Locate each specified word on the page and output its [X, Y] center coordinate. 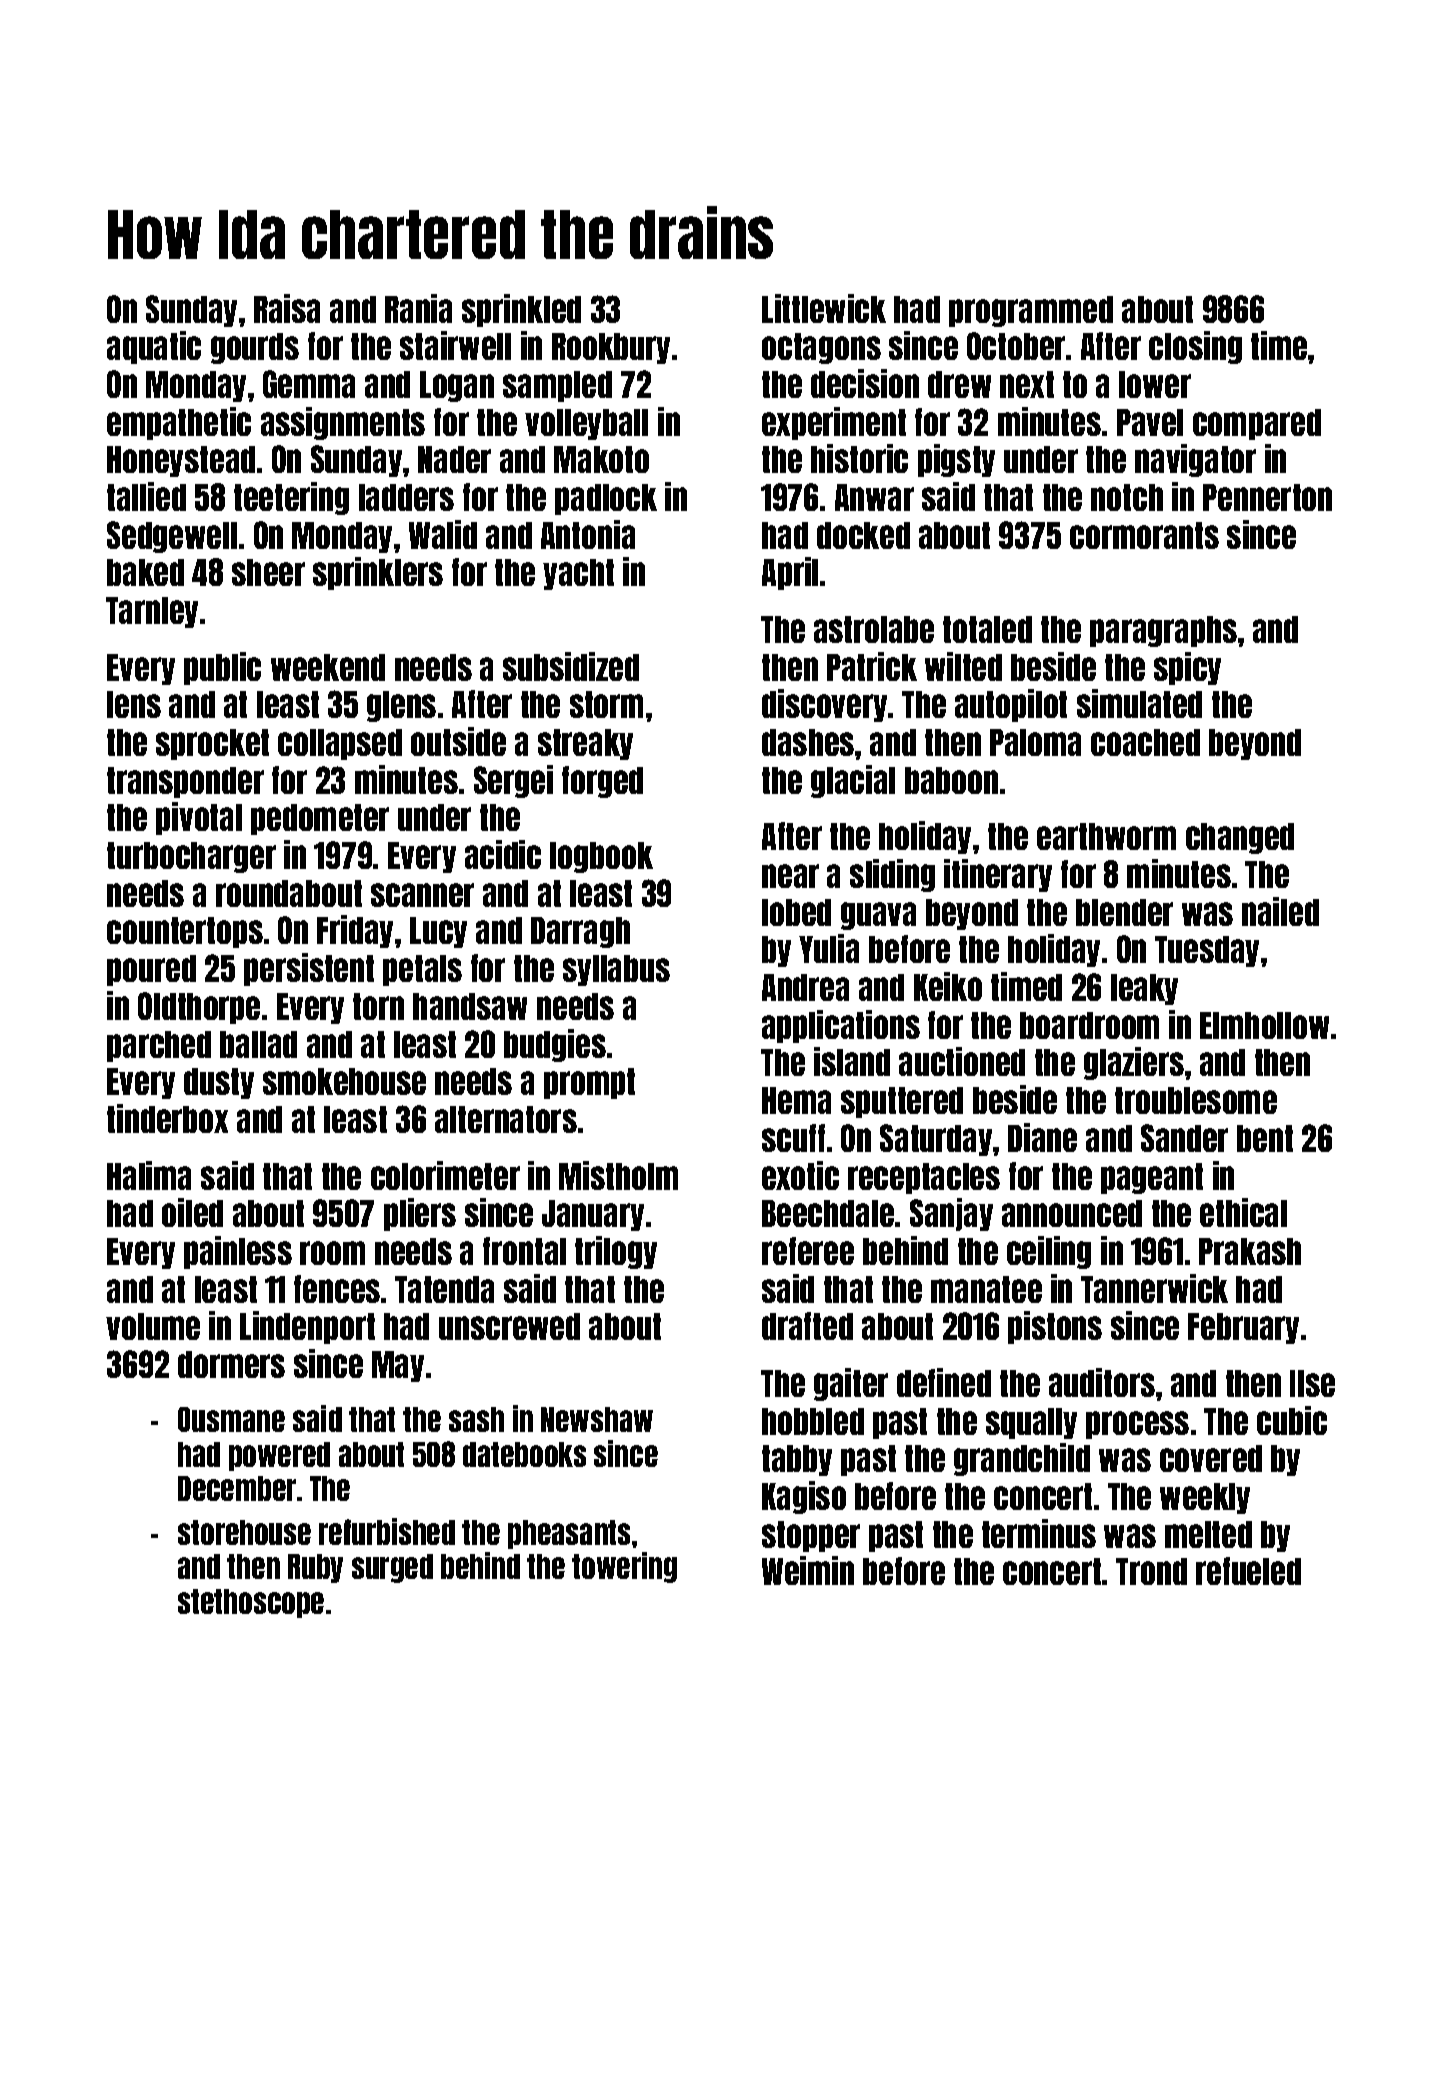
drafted [807, 1326]
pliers [420, 1214]
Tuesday [1207, 951]
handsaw [470, 1006]
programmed [1031, 311]
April [790, 573]
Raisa [287, 308]
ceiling [1049, 1252]
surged [392, 1568]
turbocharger [191, 857]
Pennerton [1267, 497]
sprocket [212, 744]
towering [624, 1567]
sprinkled [521, 310]
